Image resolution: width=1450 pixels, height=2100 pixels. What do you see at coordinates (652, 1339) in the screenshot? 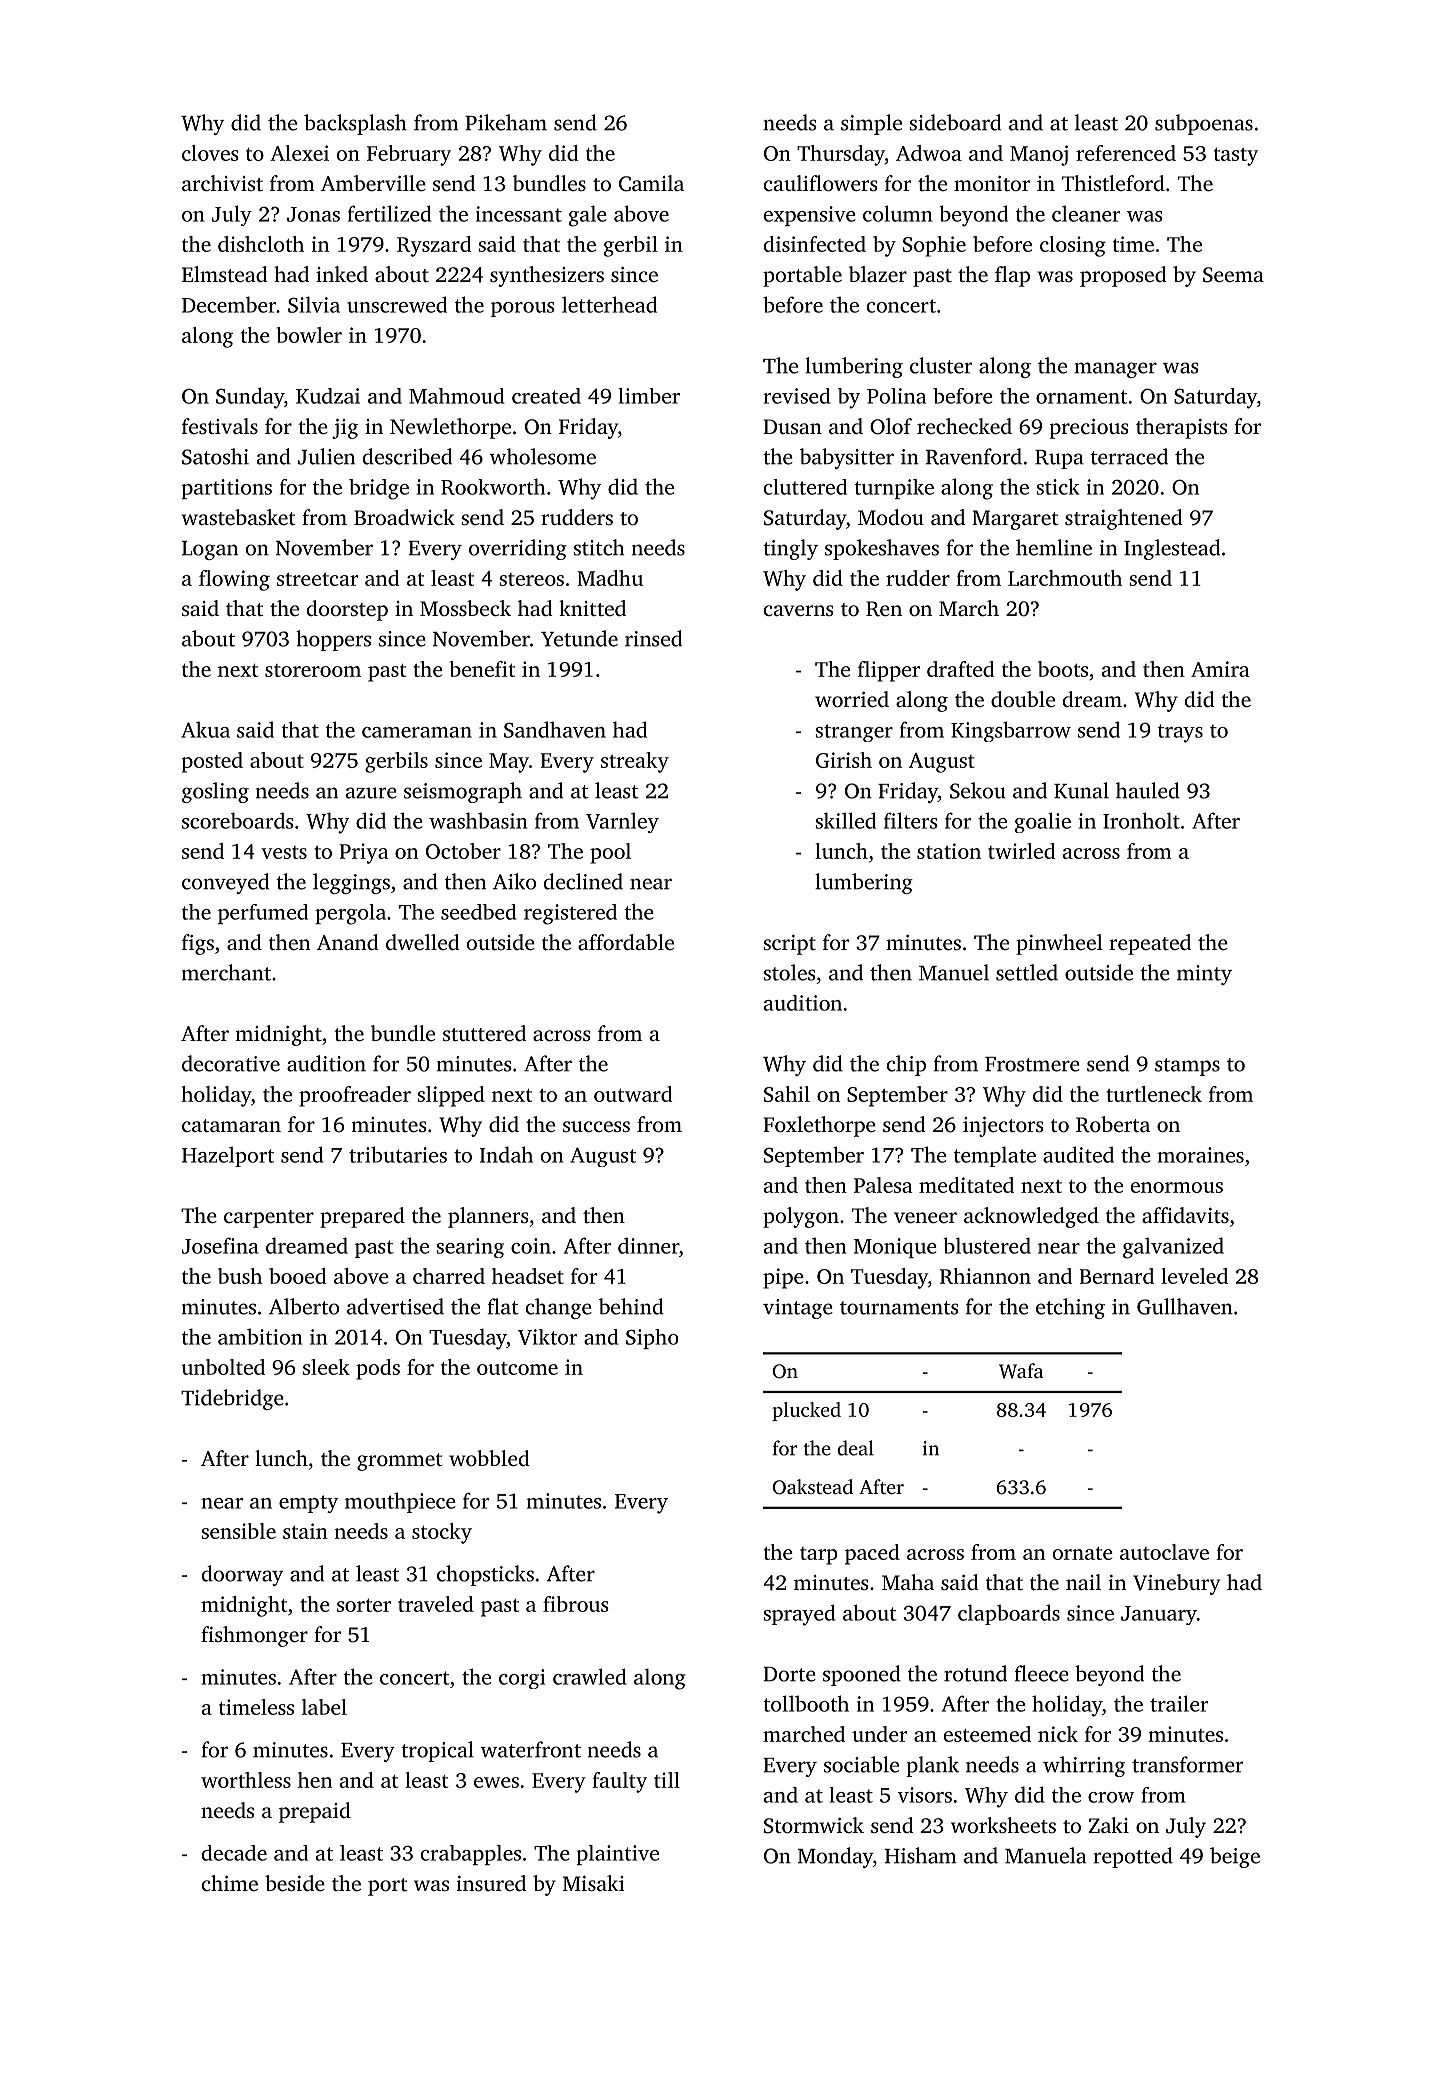
I see `Sipho` at bounding box center [652, 1339].
